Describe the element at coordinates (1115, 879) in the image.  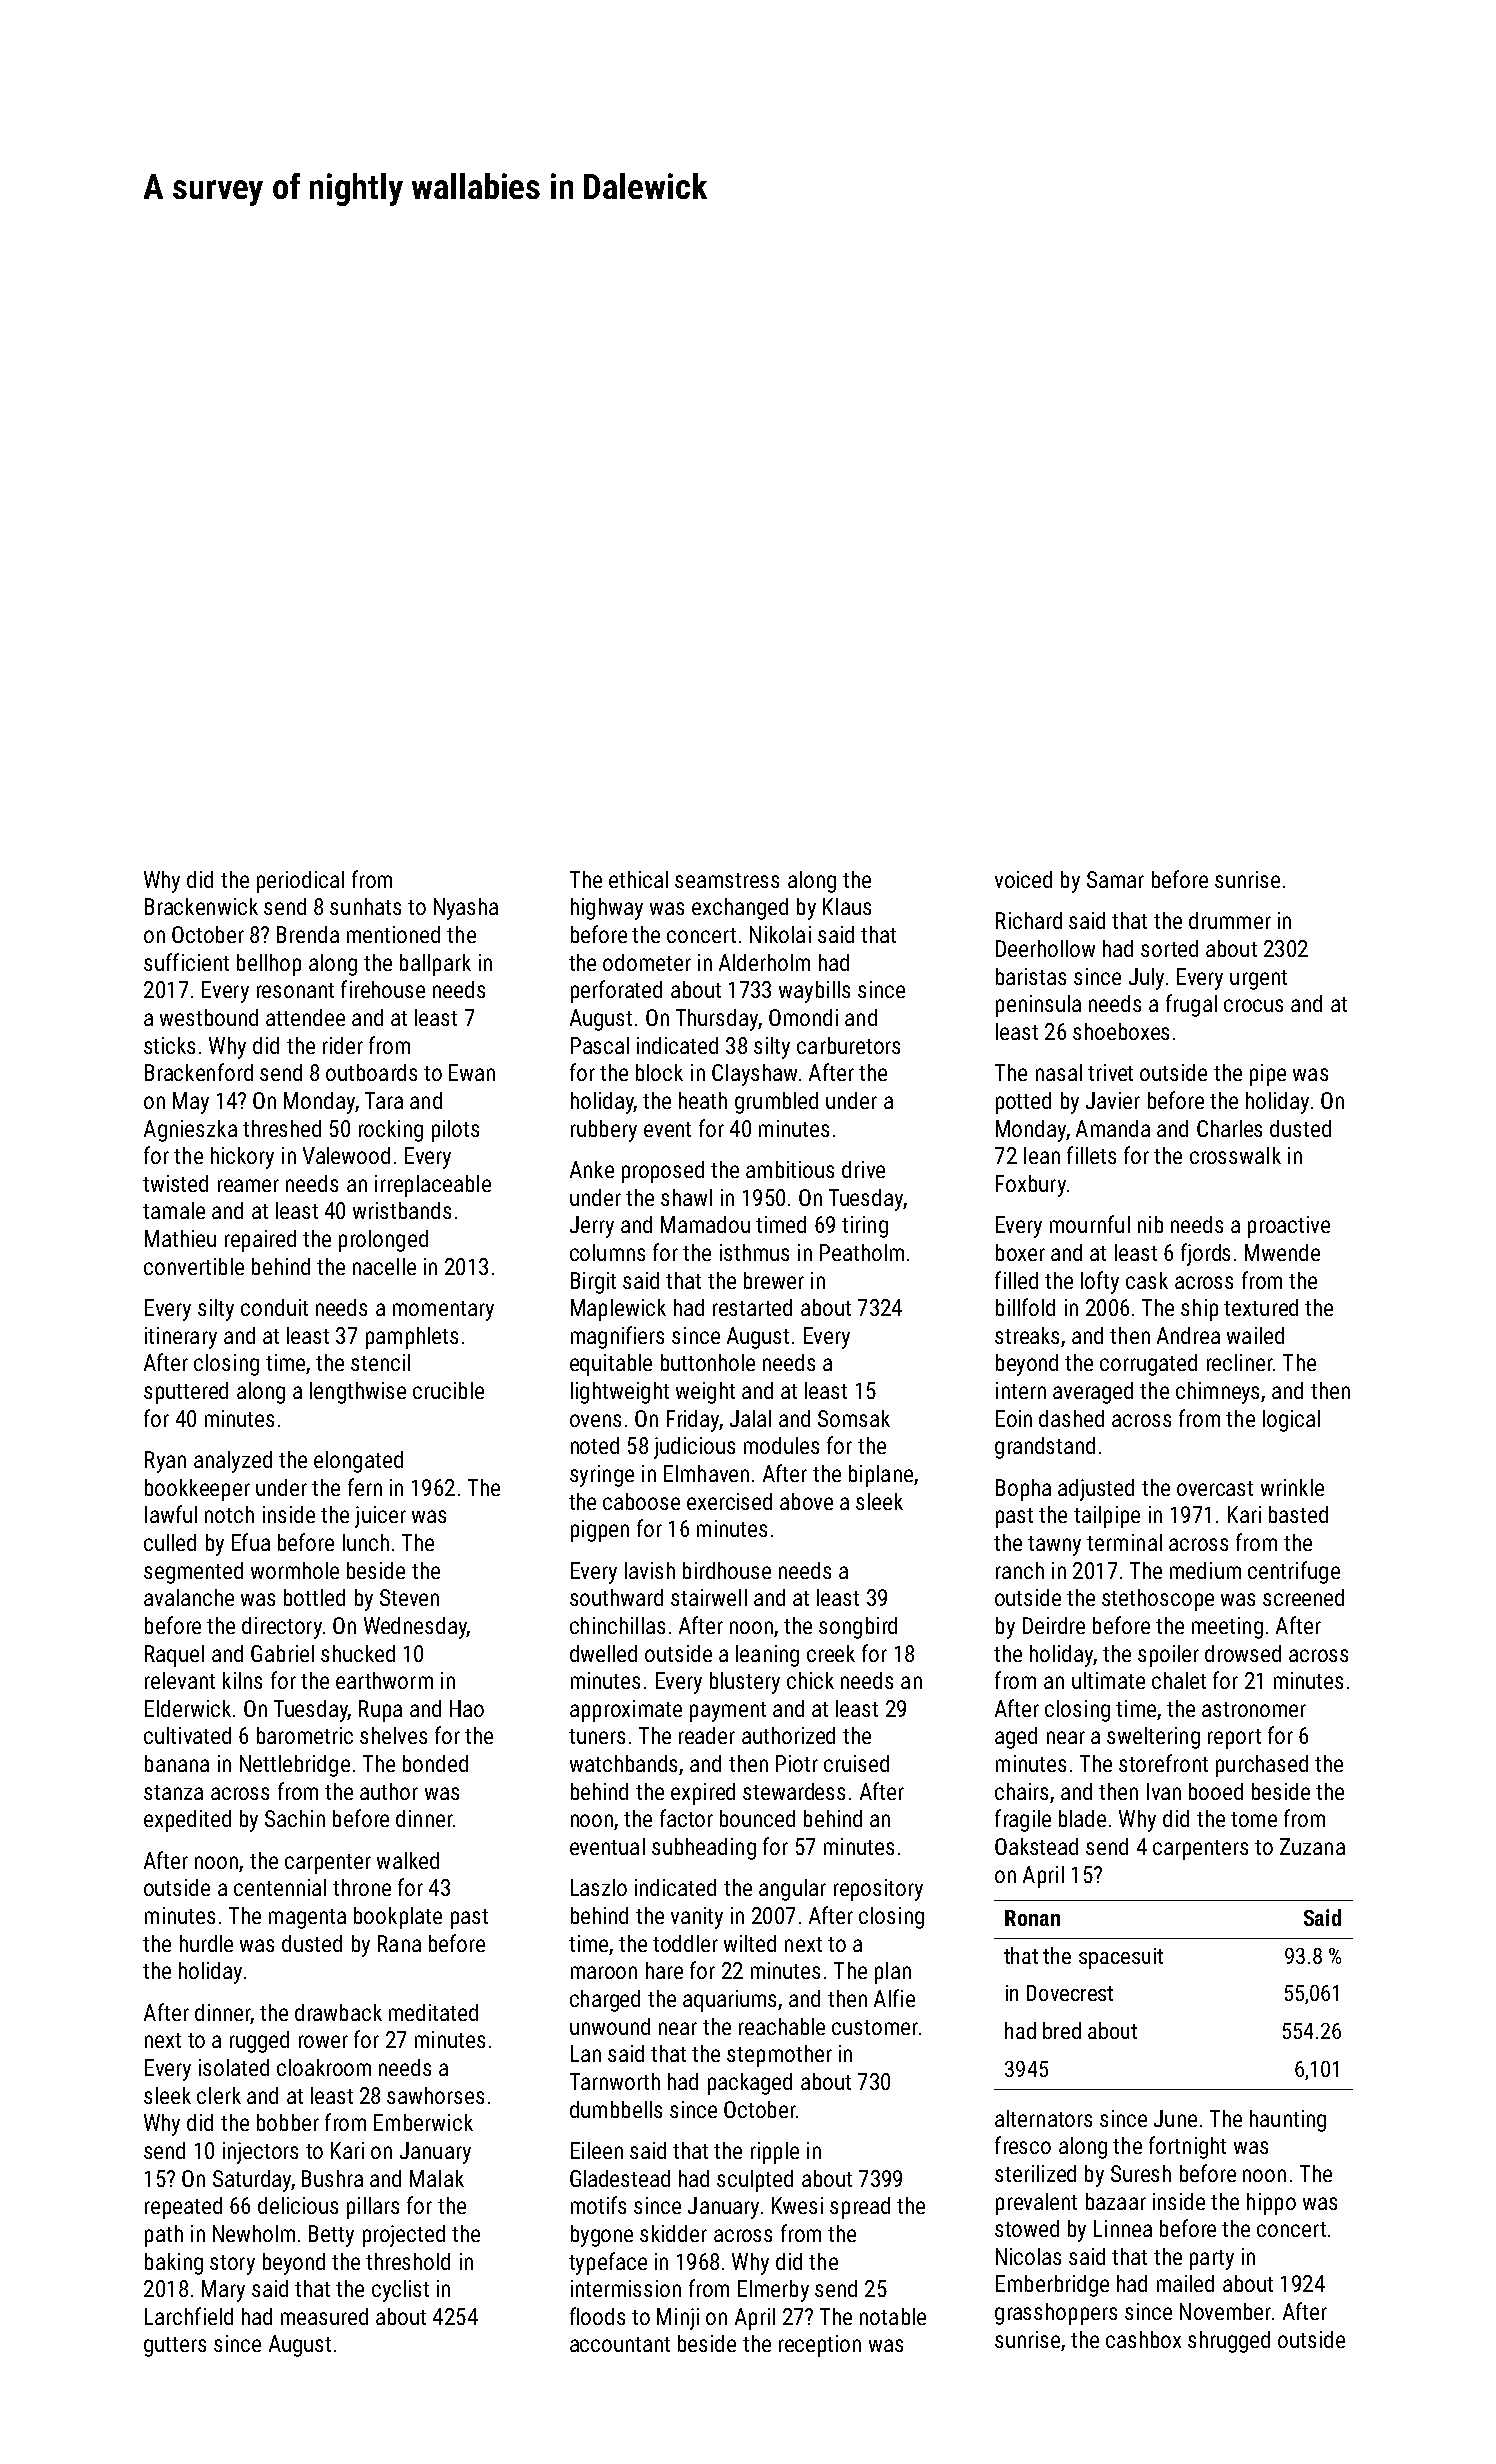
I see `Samar` at that location.
